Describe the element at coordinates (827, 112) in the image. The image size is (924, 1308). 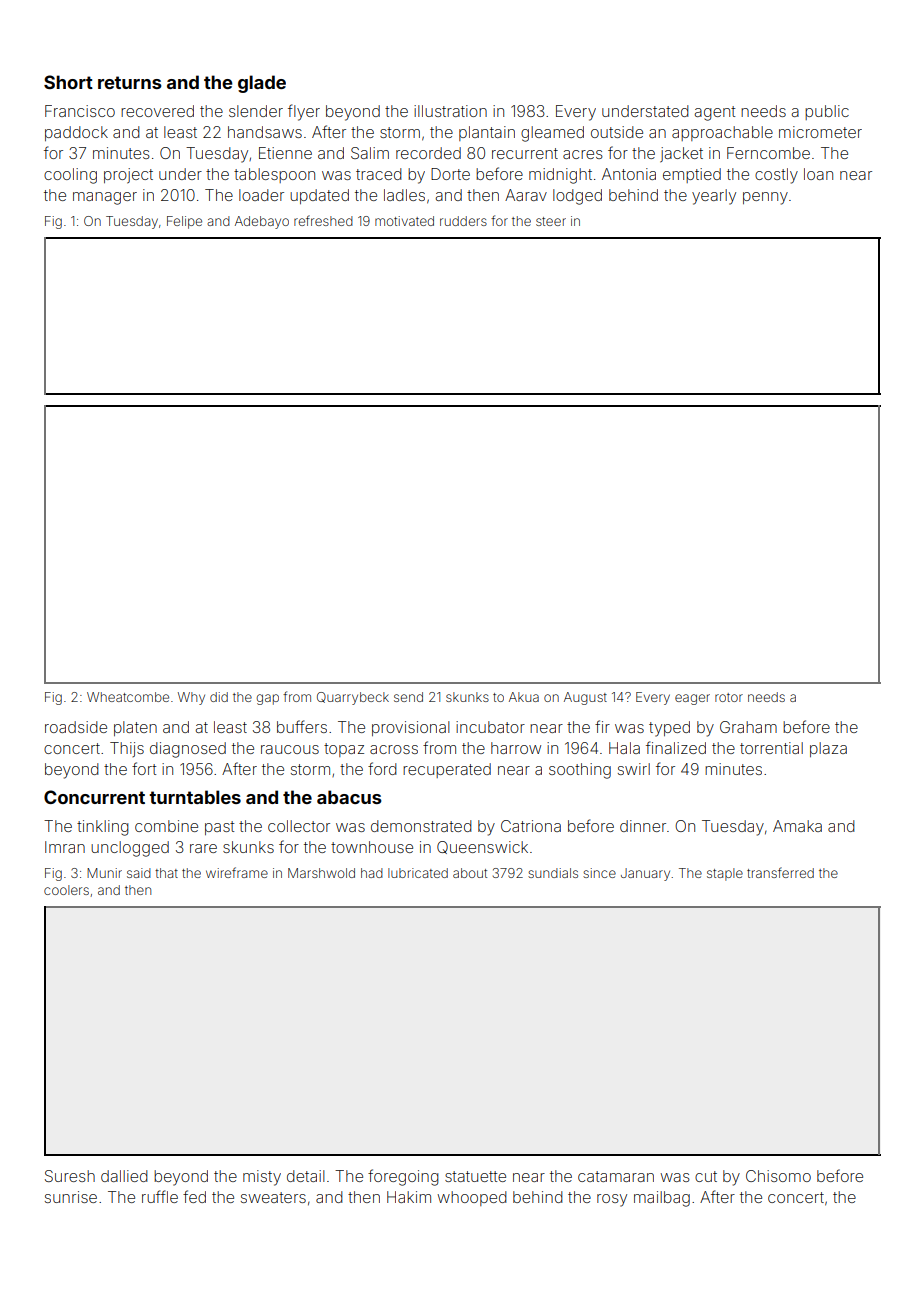
I see `public` at that location.
